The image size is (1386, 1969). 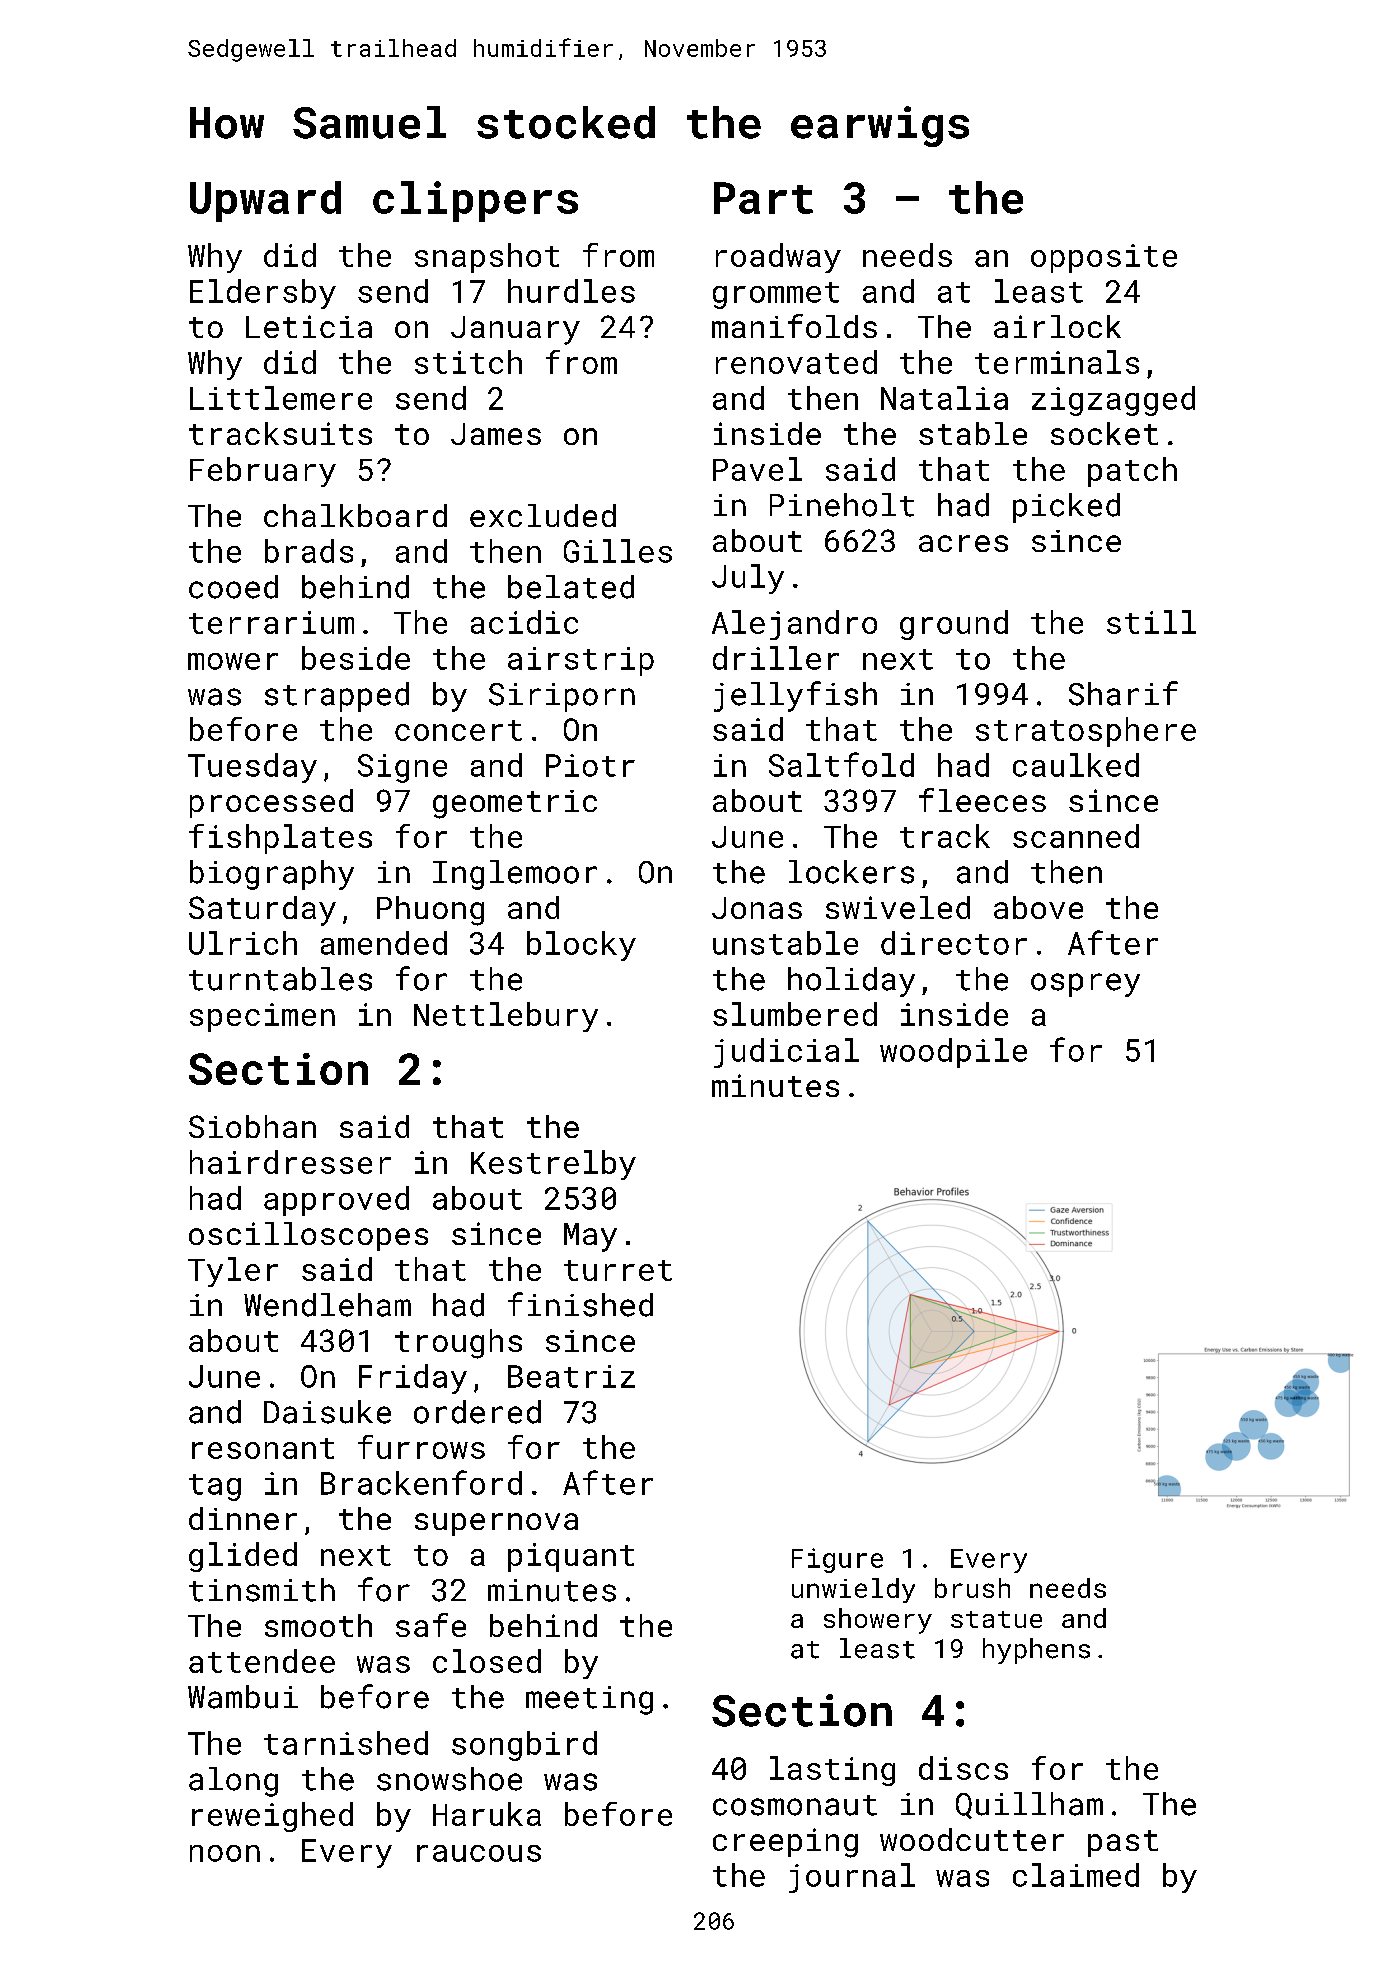 What do you see at coordinates (953, 1053) in the screenshot?
I see `woodpile` at bounding box center [953, 1053].
